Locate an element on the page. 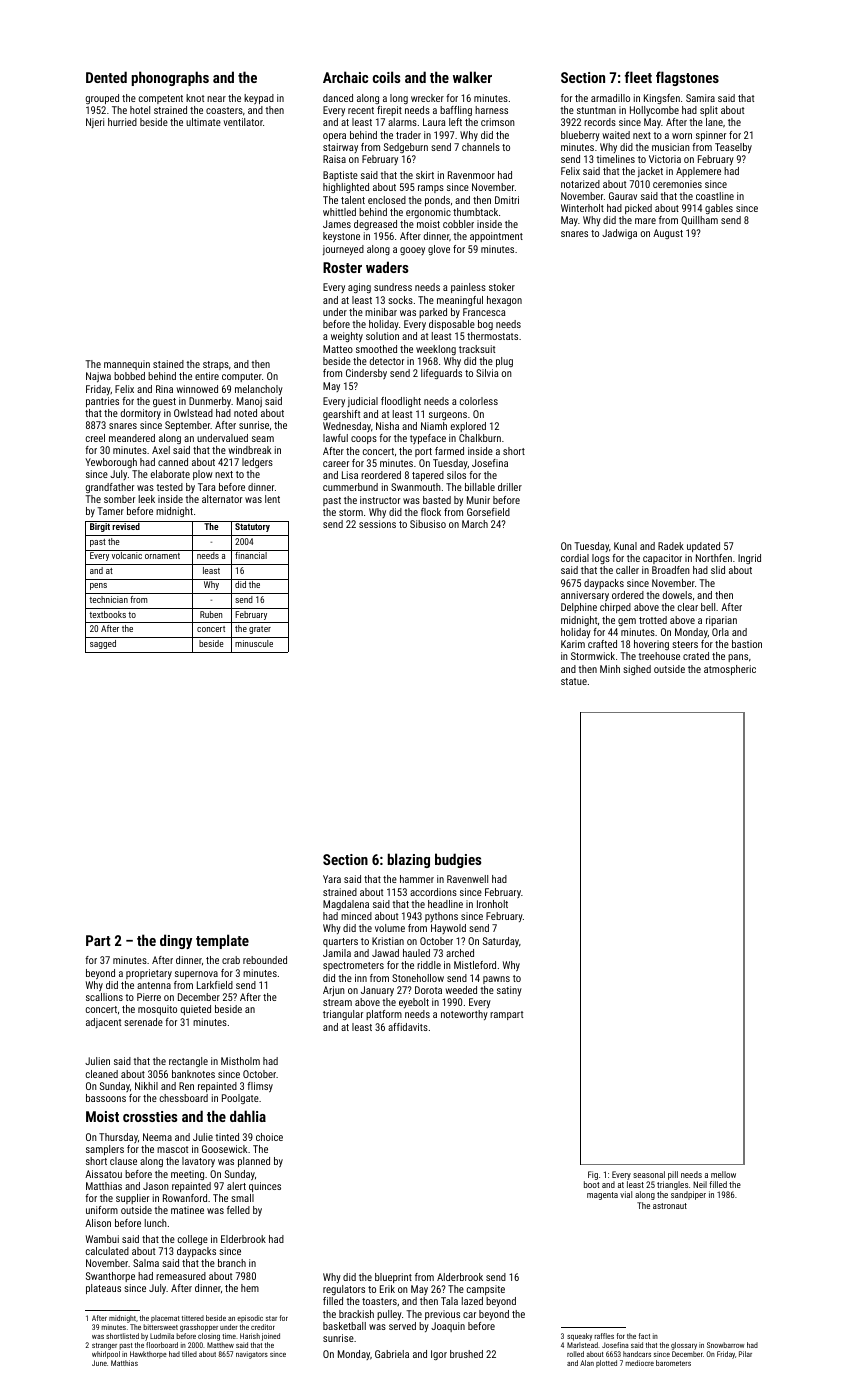 Image resolution: width=849 pixels, height=1400 pixels. Dented is located at coordinates (106, 77).
